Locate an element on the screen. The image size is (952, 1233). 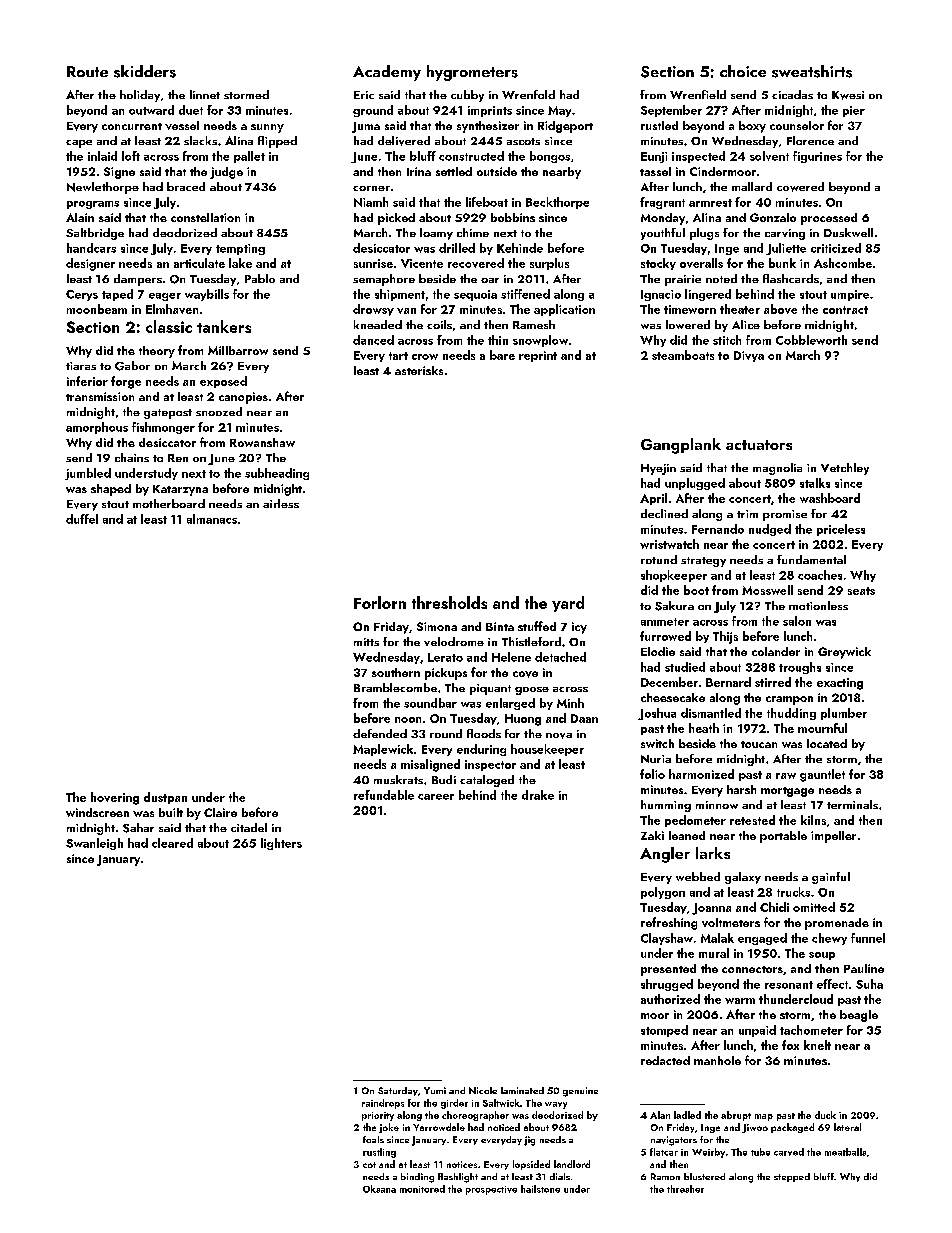
Swanleigh is located at coordinates (94, 844).
